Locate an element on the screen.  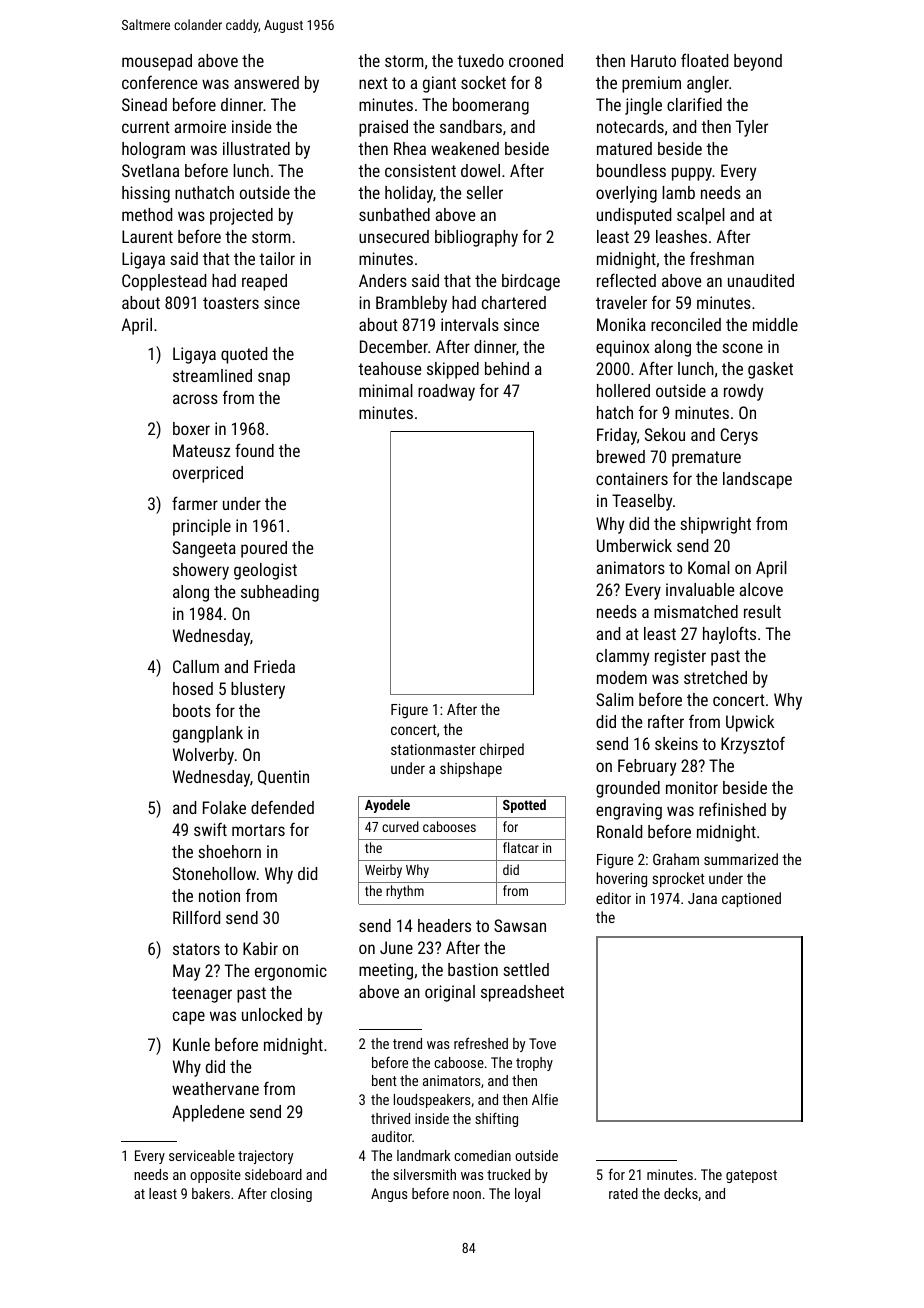
gatepost is located at coordinates (751, 1176).
